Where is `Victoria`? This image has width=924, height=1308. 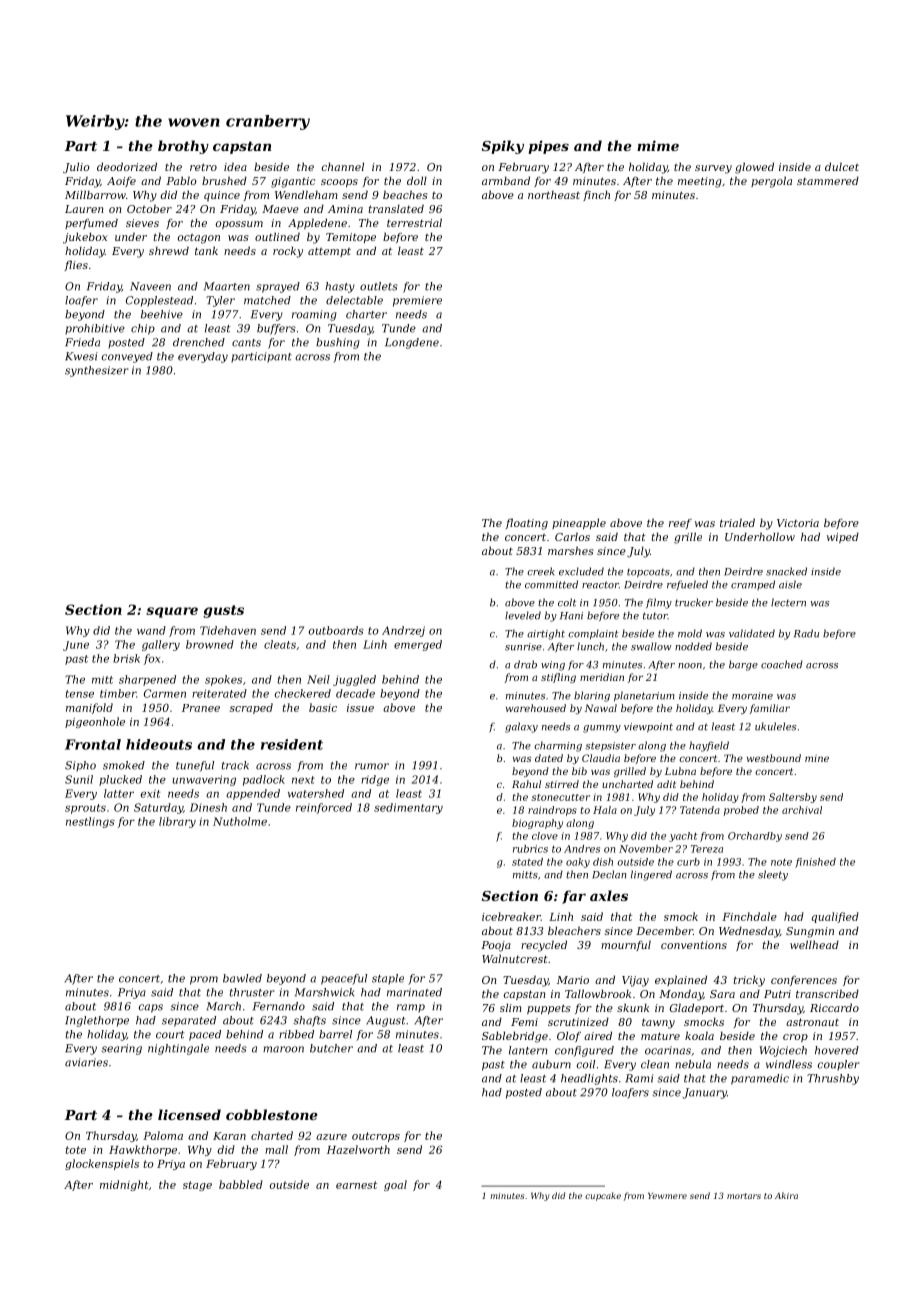 Victoria is located at coordinates (798, 523).
